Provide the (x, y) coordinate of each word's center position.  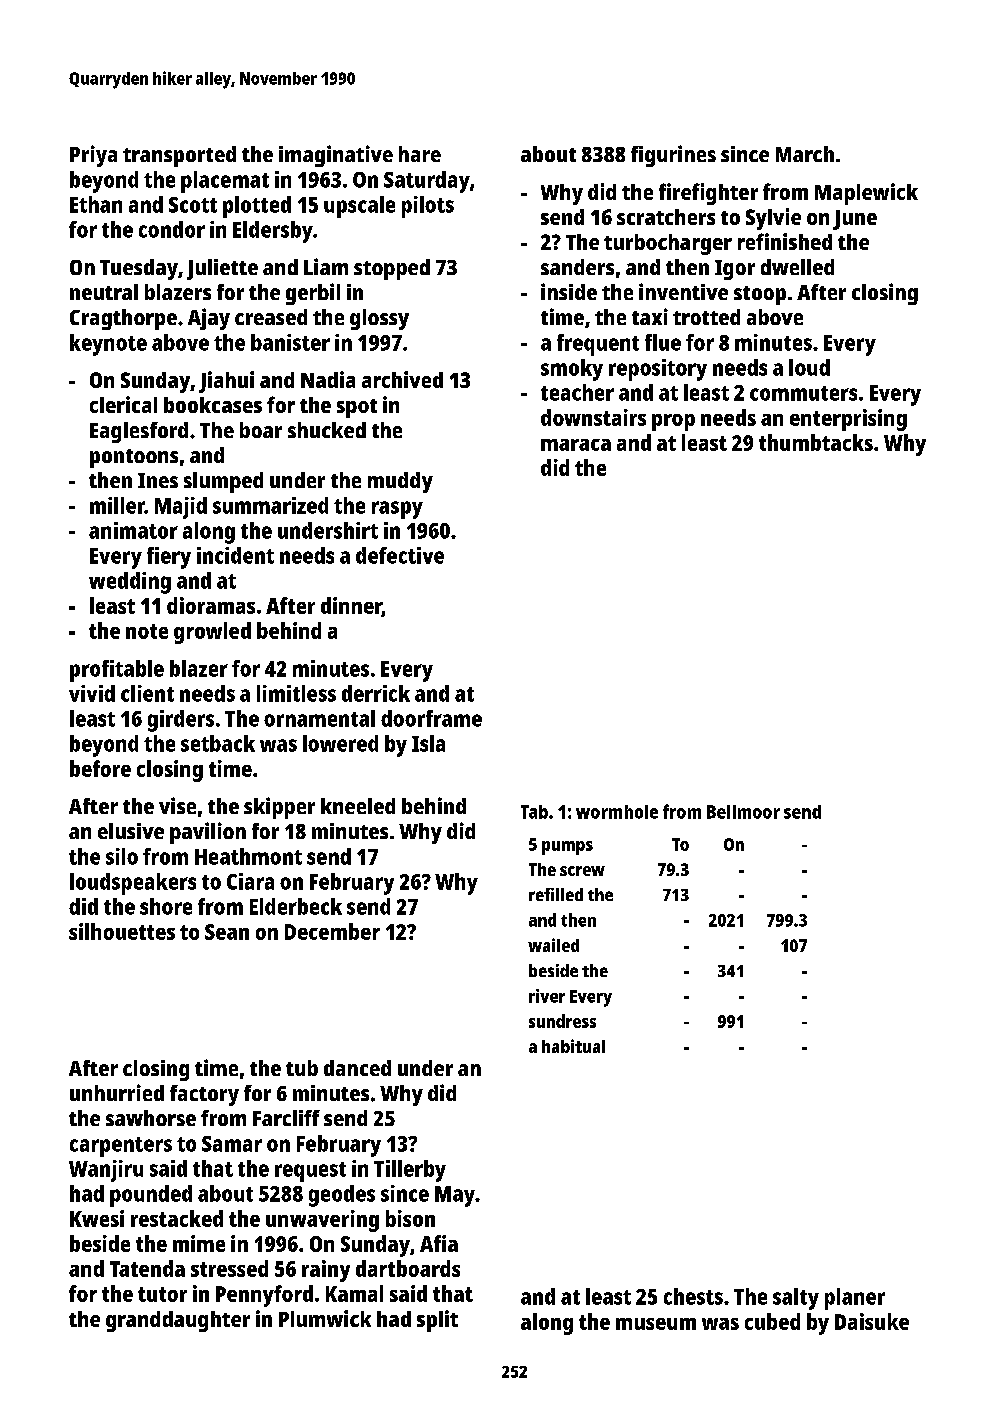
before (100, 768)
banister (290, 342)
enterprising (848, 420)
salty (796, 1299)
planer (855, 1299)
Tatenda (147, 1268)
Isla (428, 743)
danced (357, 1068)
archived (402, 379)
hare (420, 154)
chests (693, 1296)
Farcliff (286, 1118)
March (805, 154)
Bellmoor (743, 812)
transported (179, 156)
